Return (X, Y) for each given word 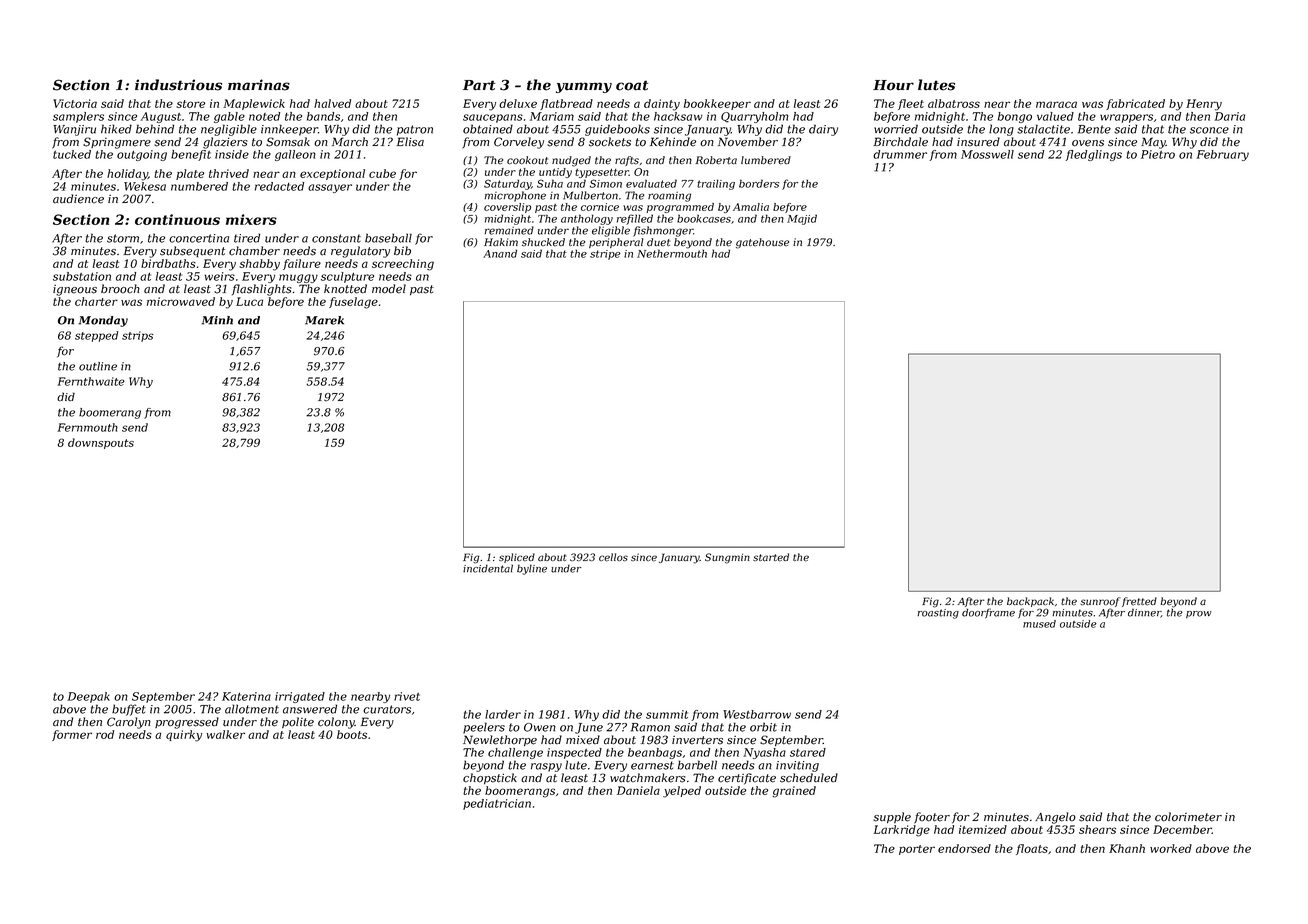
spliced (517, 558)
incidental (488, 568)
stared (808, 752)
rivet (407, 696)
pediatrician (497, 804)
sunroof (1100, 602)
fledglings (1093, 155)
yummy (584, 87)
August (161, 117)
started (771, 557)
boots (352, 734)
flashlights (262, 290)
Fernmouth (87, 427)
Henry (1204, 105)
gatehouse (762, 243)
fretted (1139, 602)
